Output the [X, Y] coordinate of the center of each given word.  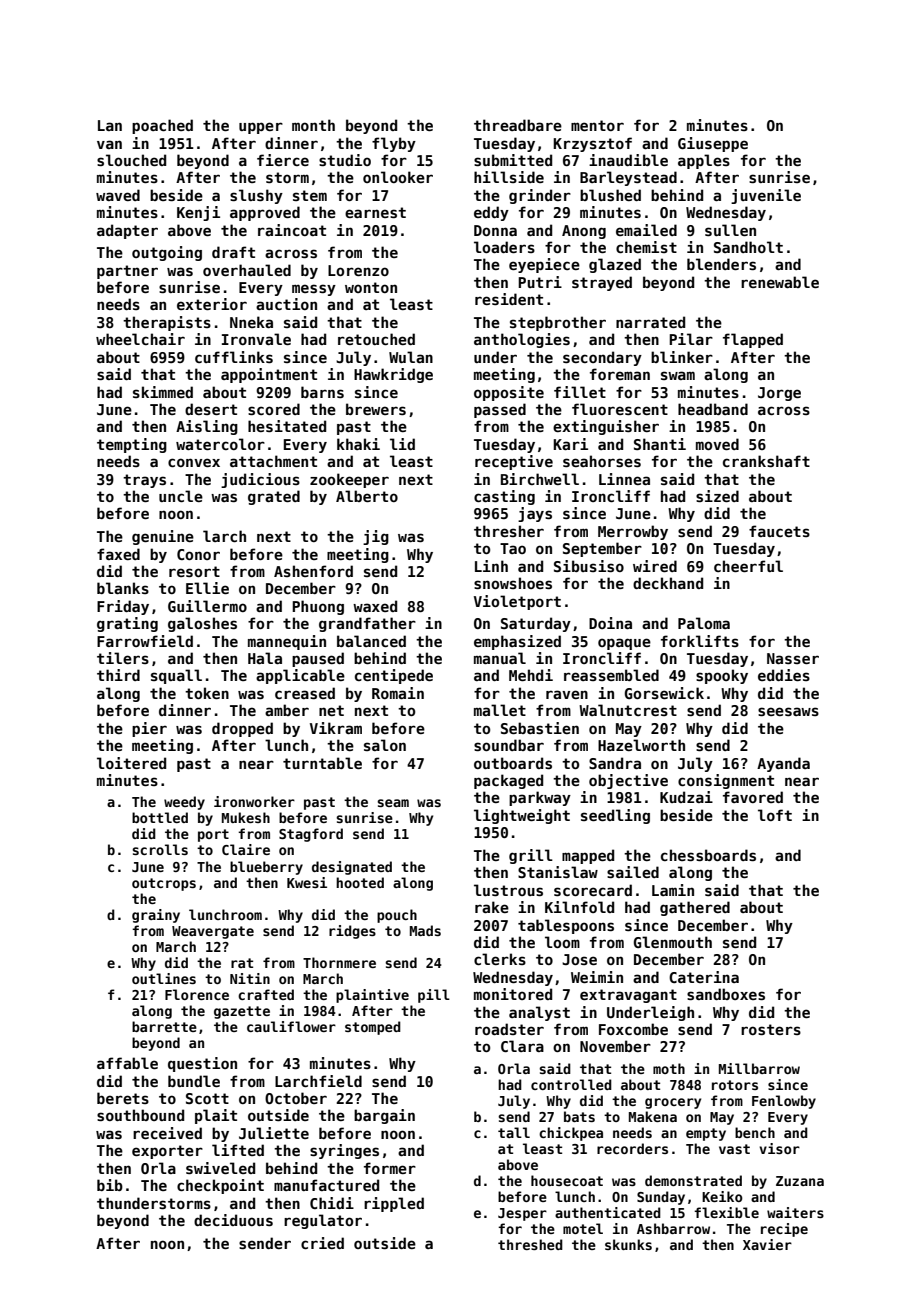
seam [393, 803]
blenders [721, 264]
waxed [375, 606]
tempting [132, 445]
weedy [184, 803]
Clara [522, 1046]
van [109, 144]
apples [704, 161]
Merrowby [633, 532]
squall [176, 676]
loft [775, 815]
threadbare [518, 125]
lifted [238, 1150]
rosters [771, 1029]
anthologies [522, 340]
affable [127, 1063]
